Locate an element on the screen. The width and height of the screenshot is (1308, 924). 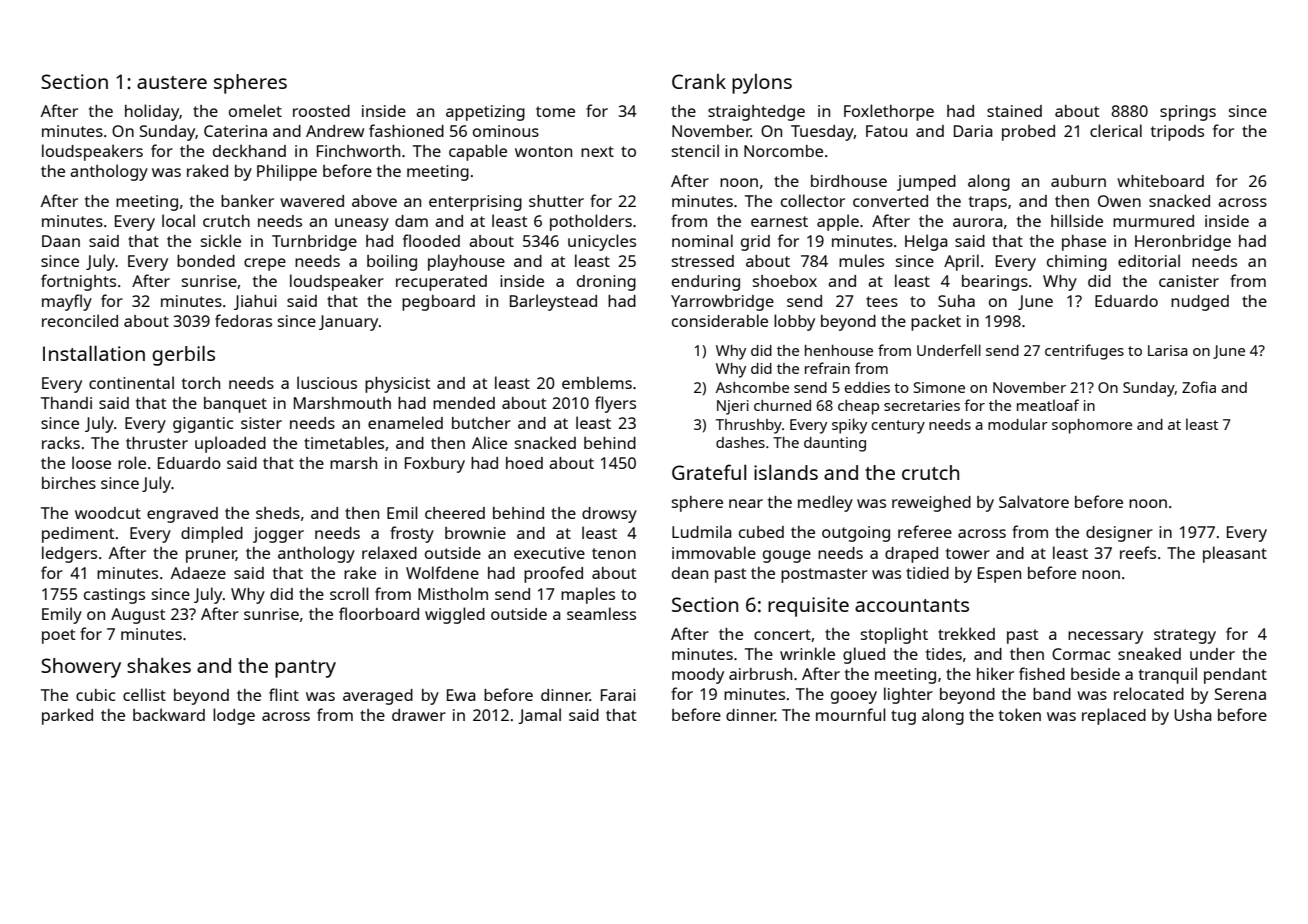
averaged is located at coordinates (378, 697).
